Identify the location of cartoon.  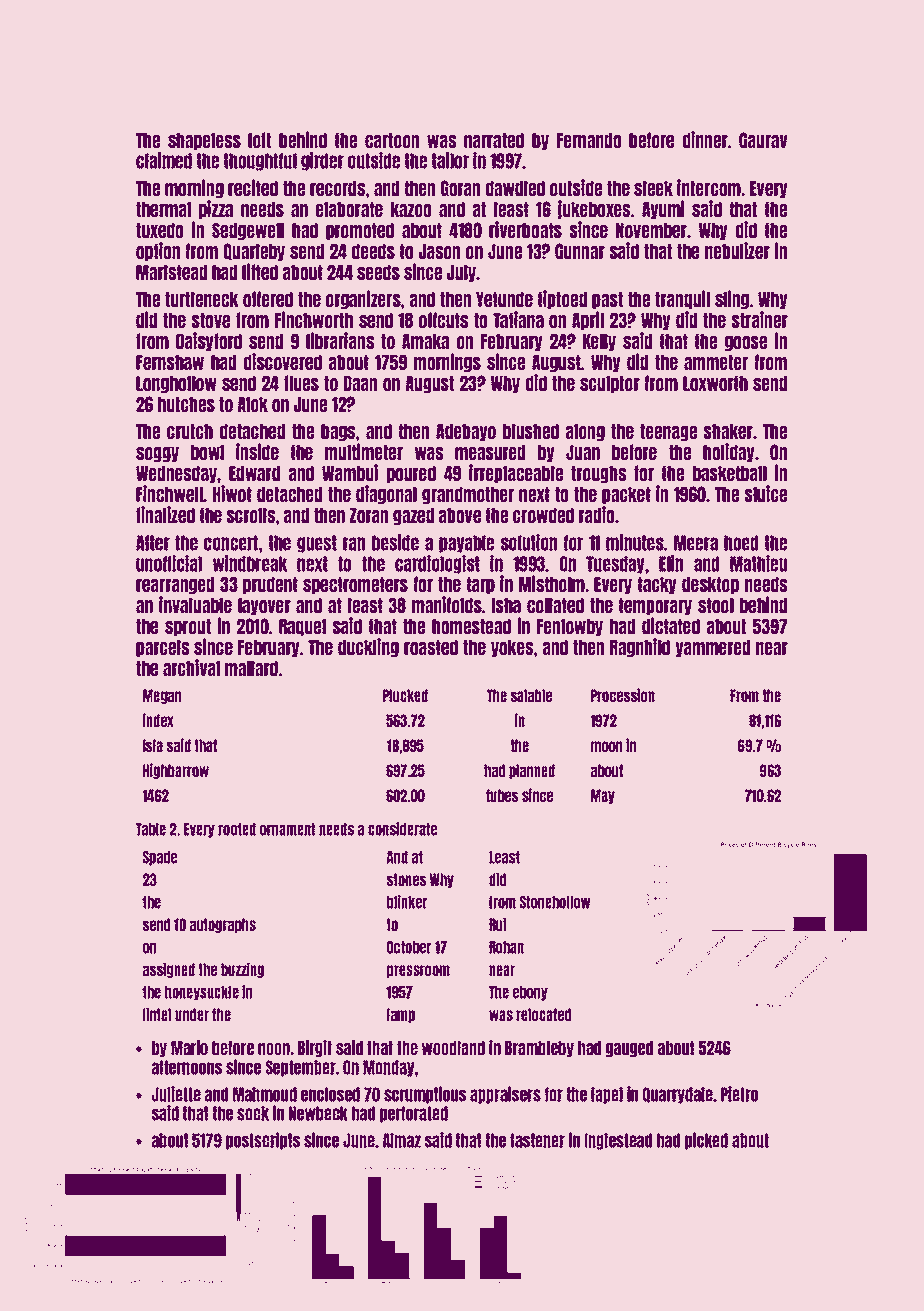
(392, 140).
